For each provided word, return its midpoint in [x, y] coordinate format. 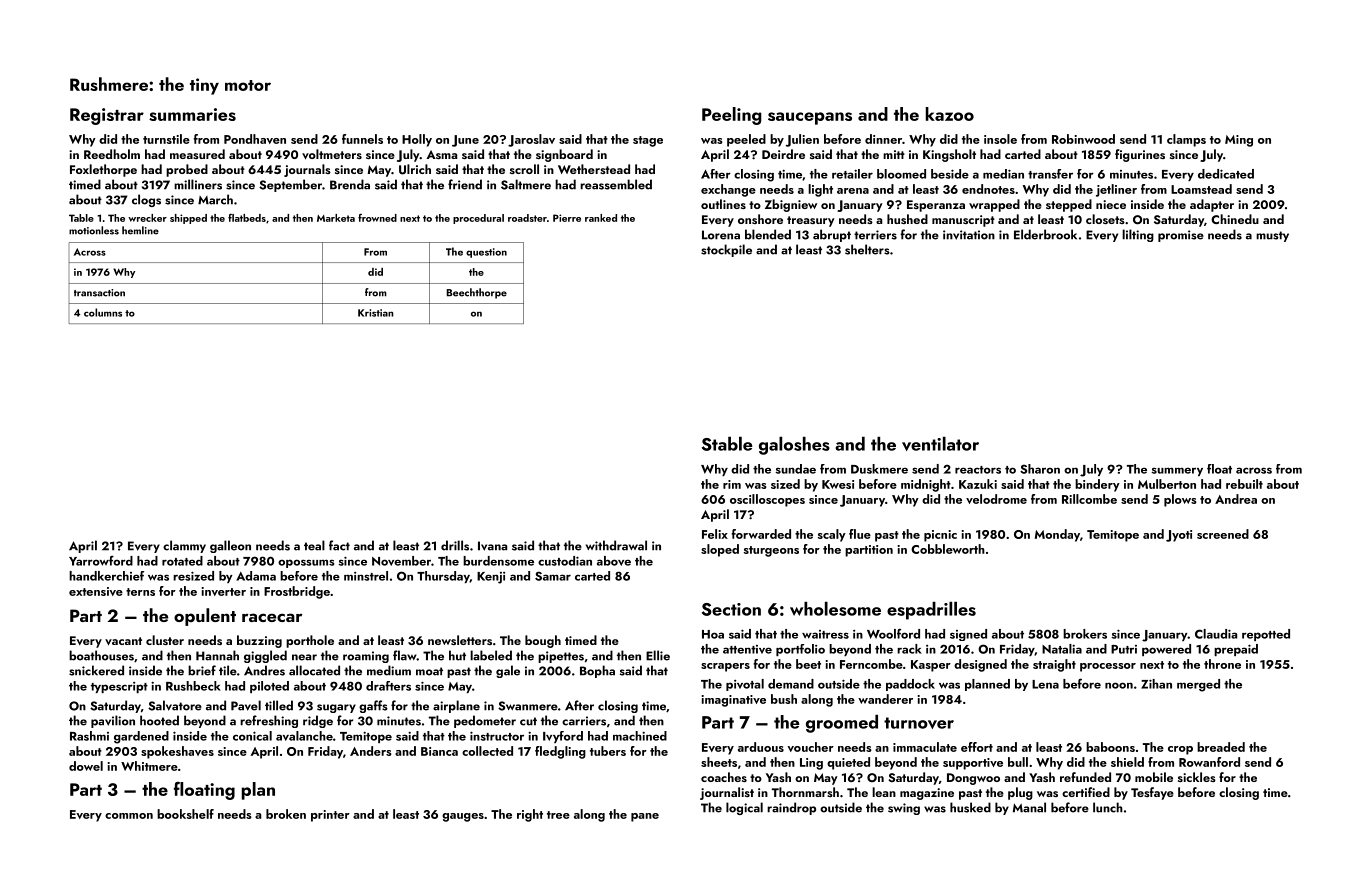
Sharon [1040, 469]
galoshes [794, 446]
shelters [867, 249]
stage [648, 141]
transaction [99, 293]
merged [1198, 685]
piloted [269, 687]
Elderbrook [1045, 234]
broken [286, 814]
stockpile [726, 250]
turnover [919, 723]
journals [307, 170]
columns [103, 312]
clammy [184, 546]
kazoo [950, 114]
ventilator [940, 444]
